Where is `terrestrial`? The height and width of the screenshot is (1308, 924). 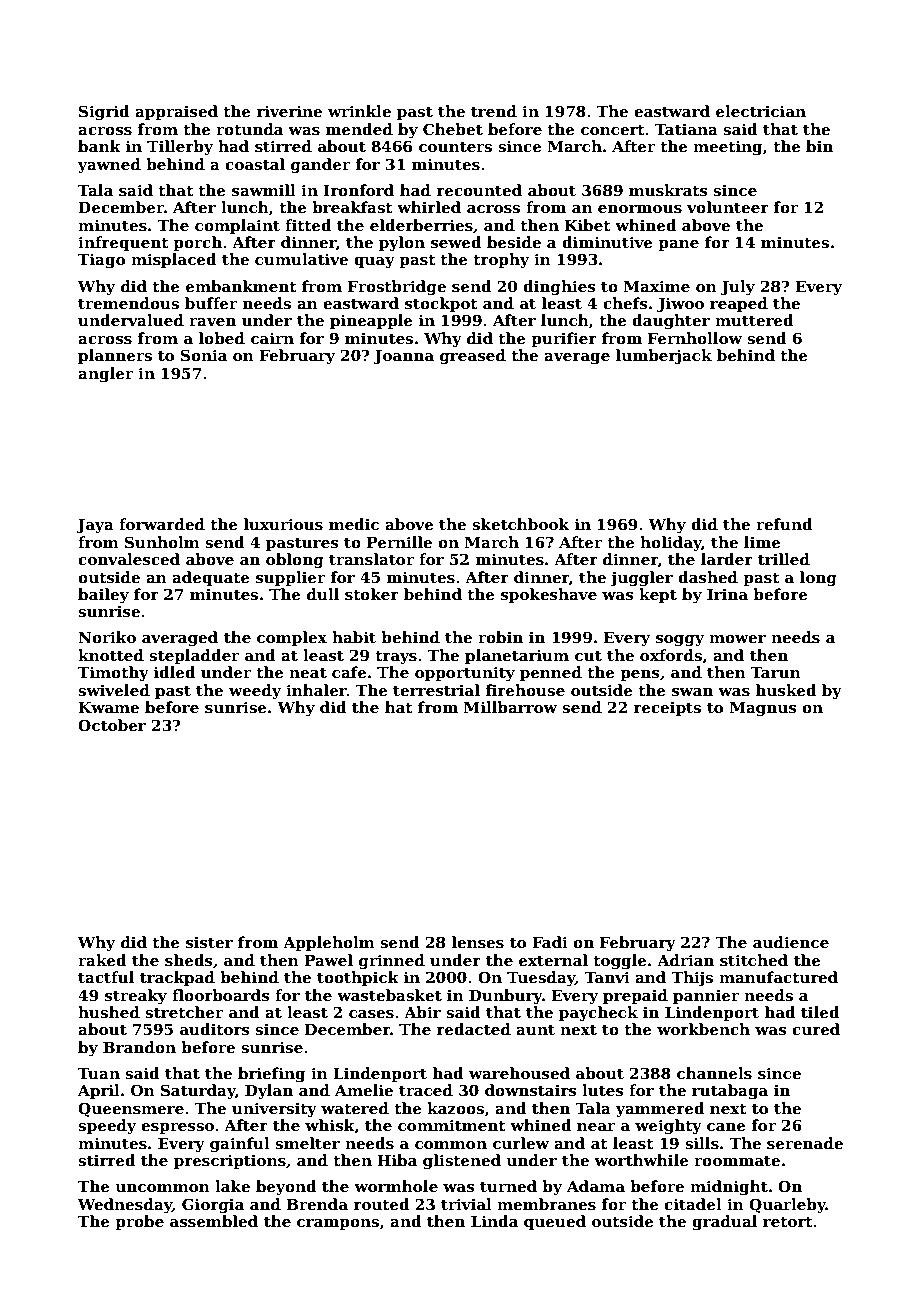
terrestrial is located at coordinates (436, 690).
